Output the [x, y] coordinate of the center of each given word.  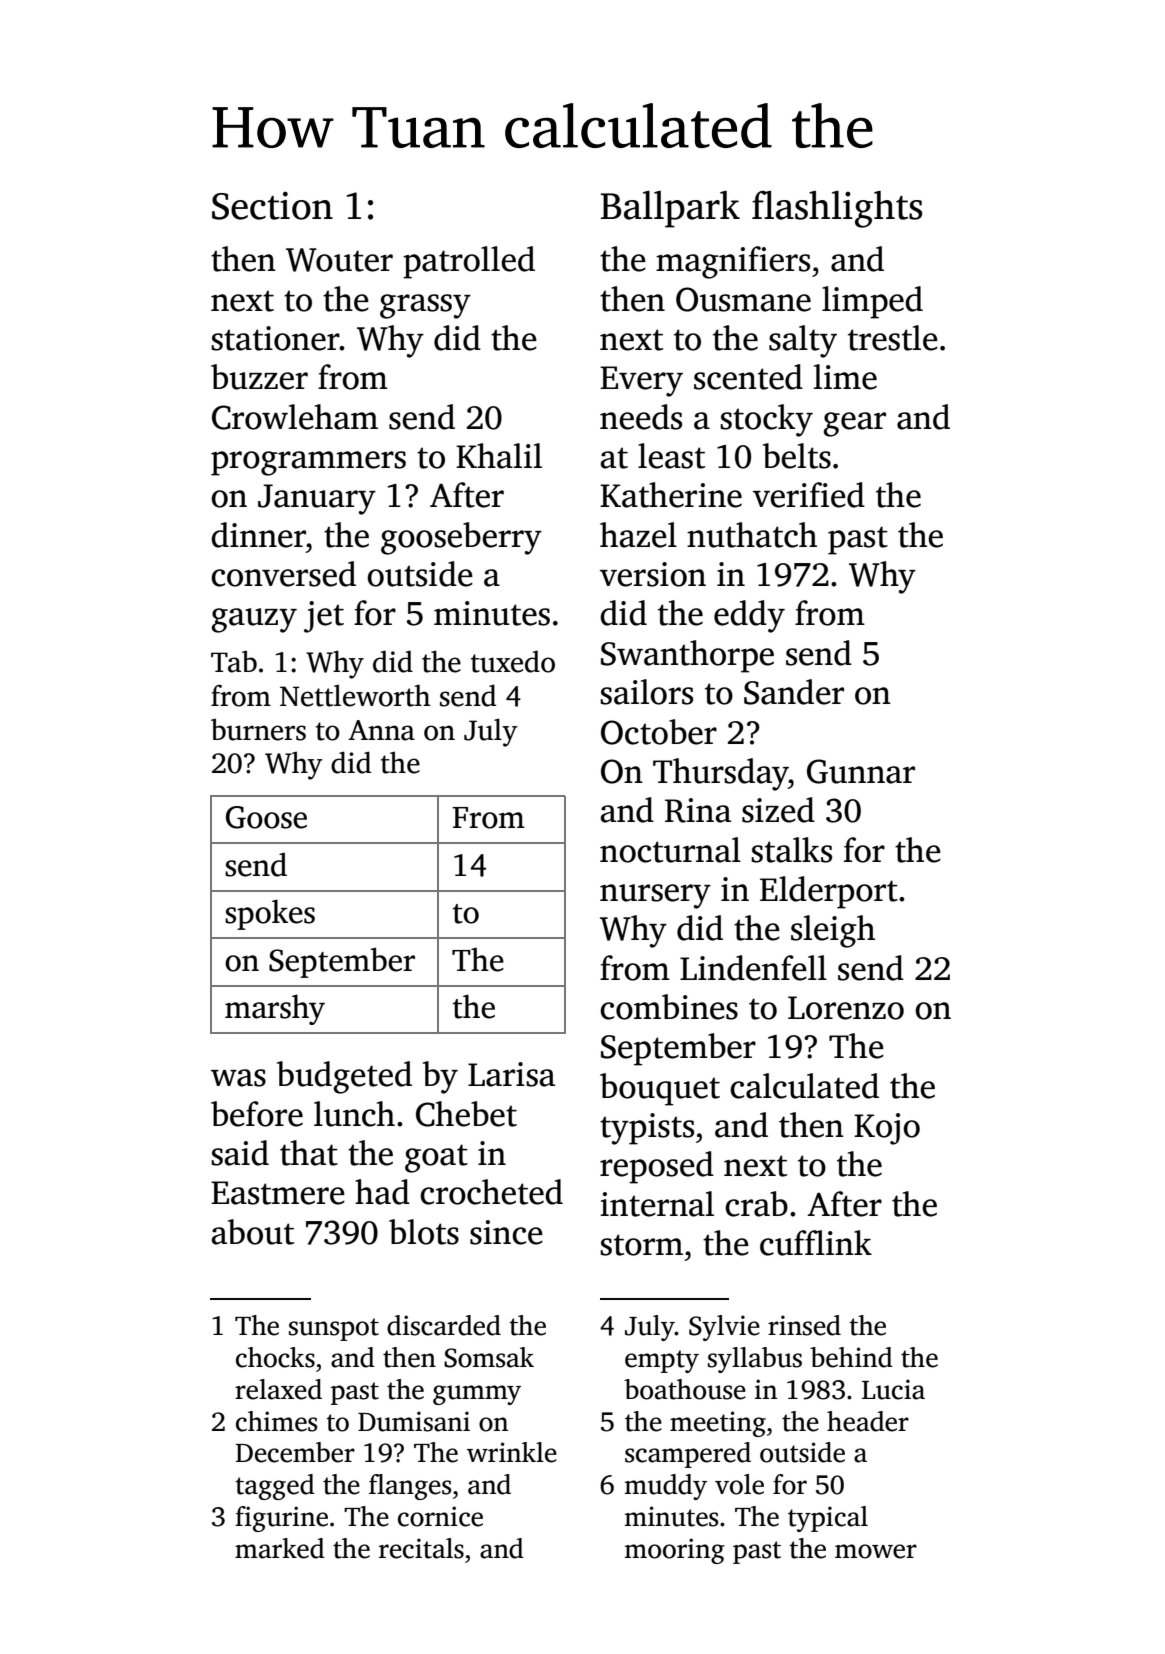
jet [324, 617]
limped [872, 302]
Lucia [893, 1389]
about [252, 1232]
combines [669, 1007]
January [317, 499]
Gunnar [861, 771]
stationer [275, 338]
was [238, 1078]
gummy [477, 1395]
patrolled [469, 262]
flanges [410, 1487]
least [671, 456]
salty [803, 341]
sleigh [833, 931]
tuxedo [513, 661]
